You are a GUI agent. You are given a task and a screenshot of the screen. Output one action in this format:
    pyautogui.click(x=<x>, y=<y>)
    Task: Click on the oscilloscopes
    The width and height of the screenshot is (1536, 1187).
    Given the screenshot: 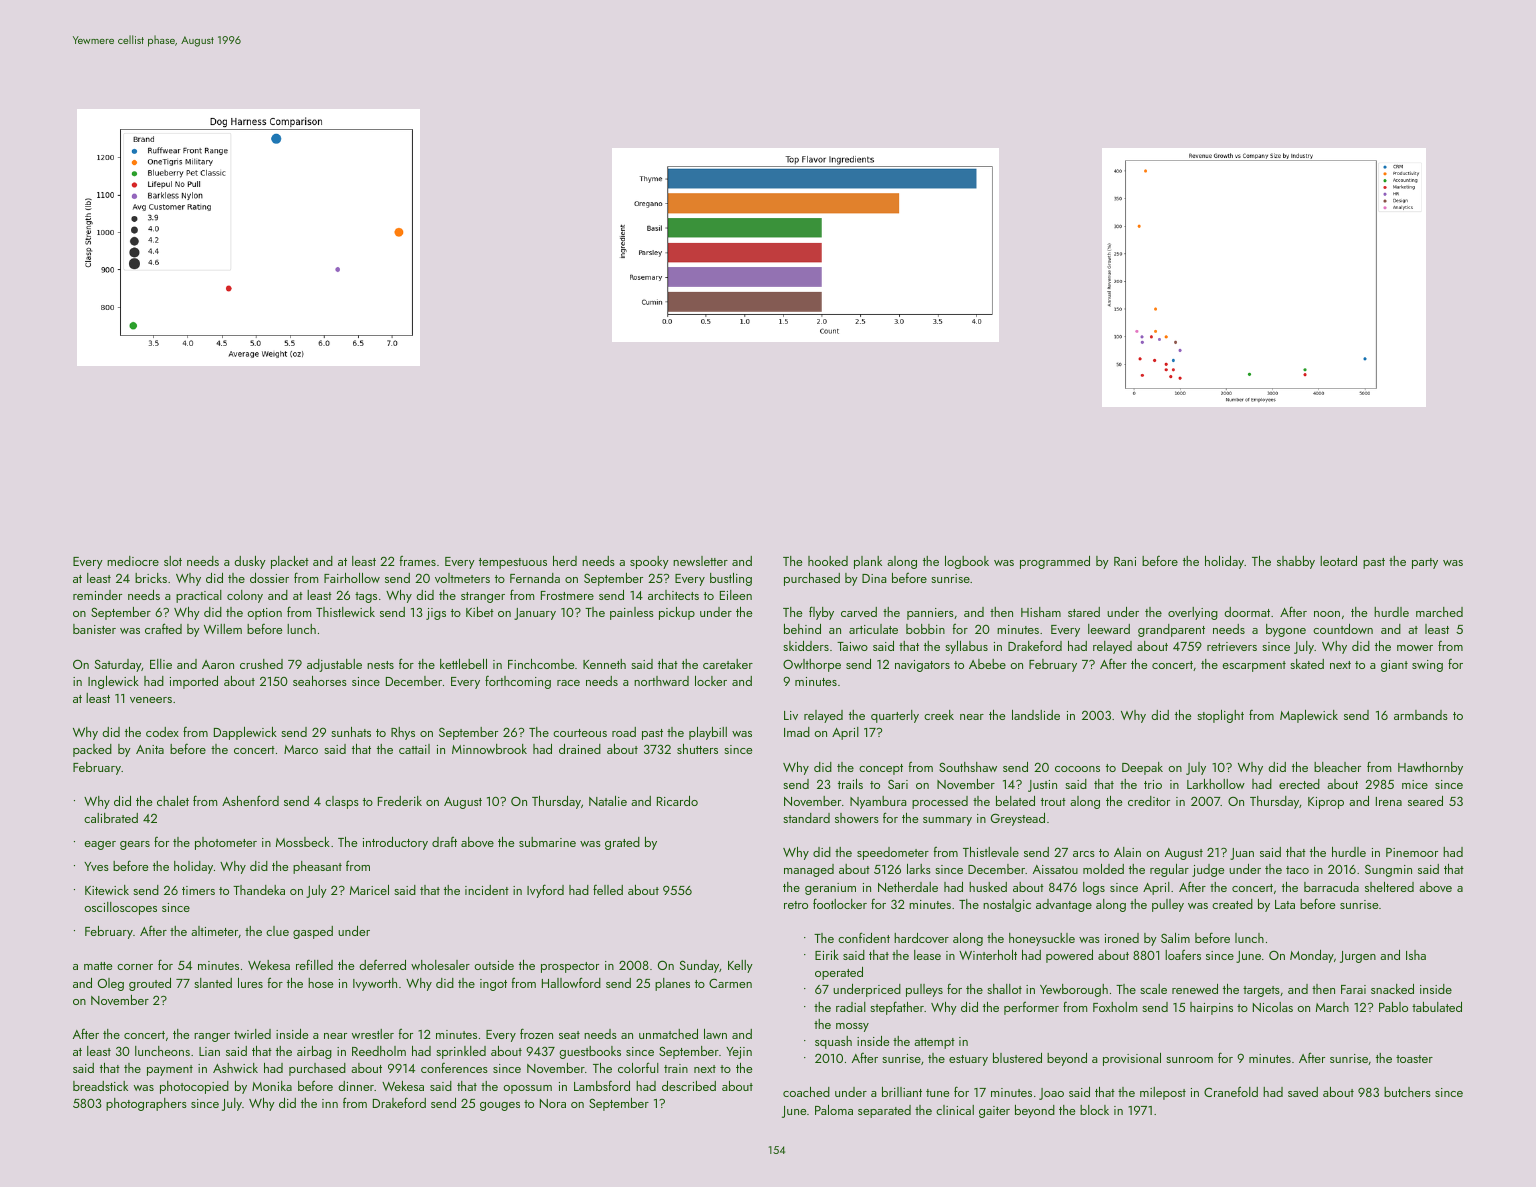 What is the action you would take?
    pyautogui.click(x=121, y=908)
